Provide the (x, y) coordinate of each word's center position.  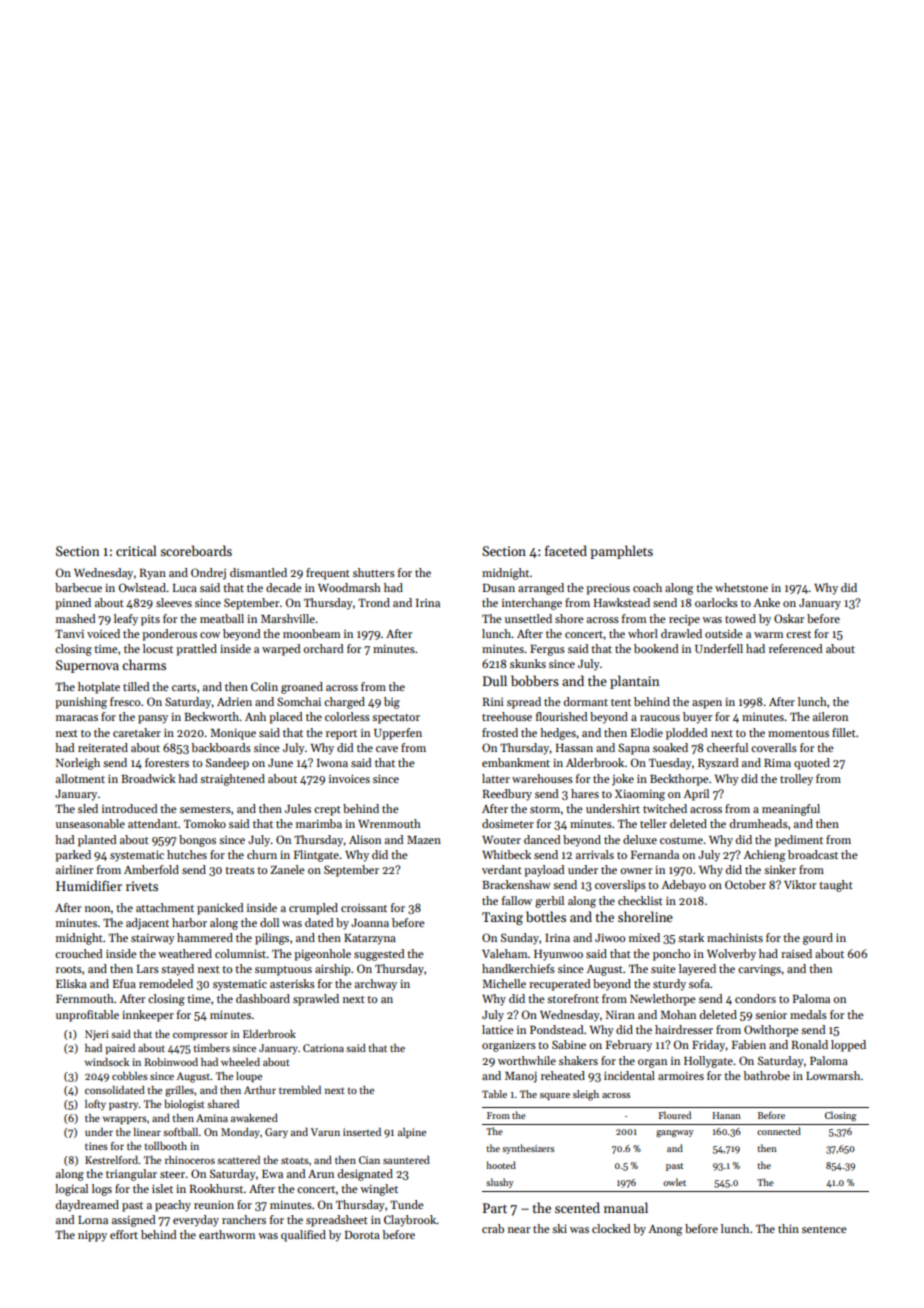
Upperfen (398, 734)
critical (136, 550)
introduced (130, 808)
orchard (323, 648)
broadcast (813, 854)
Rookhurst (216, 1188)
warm (768, 635)
